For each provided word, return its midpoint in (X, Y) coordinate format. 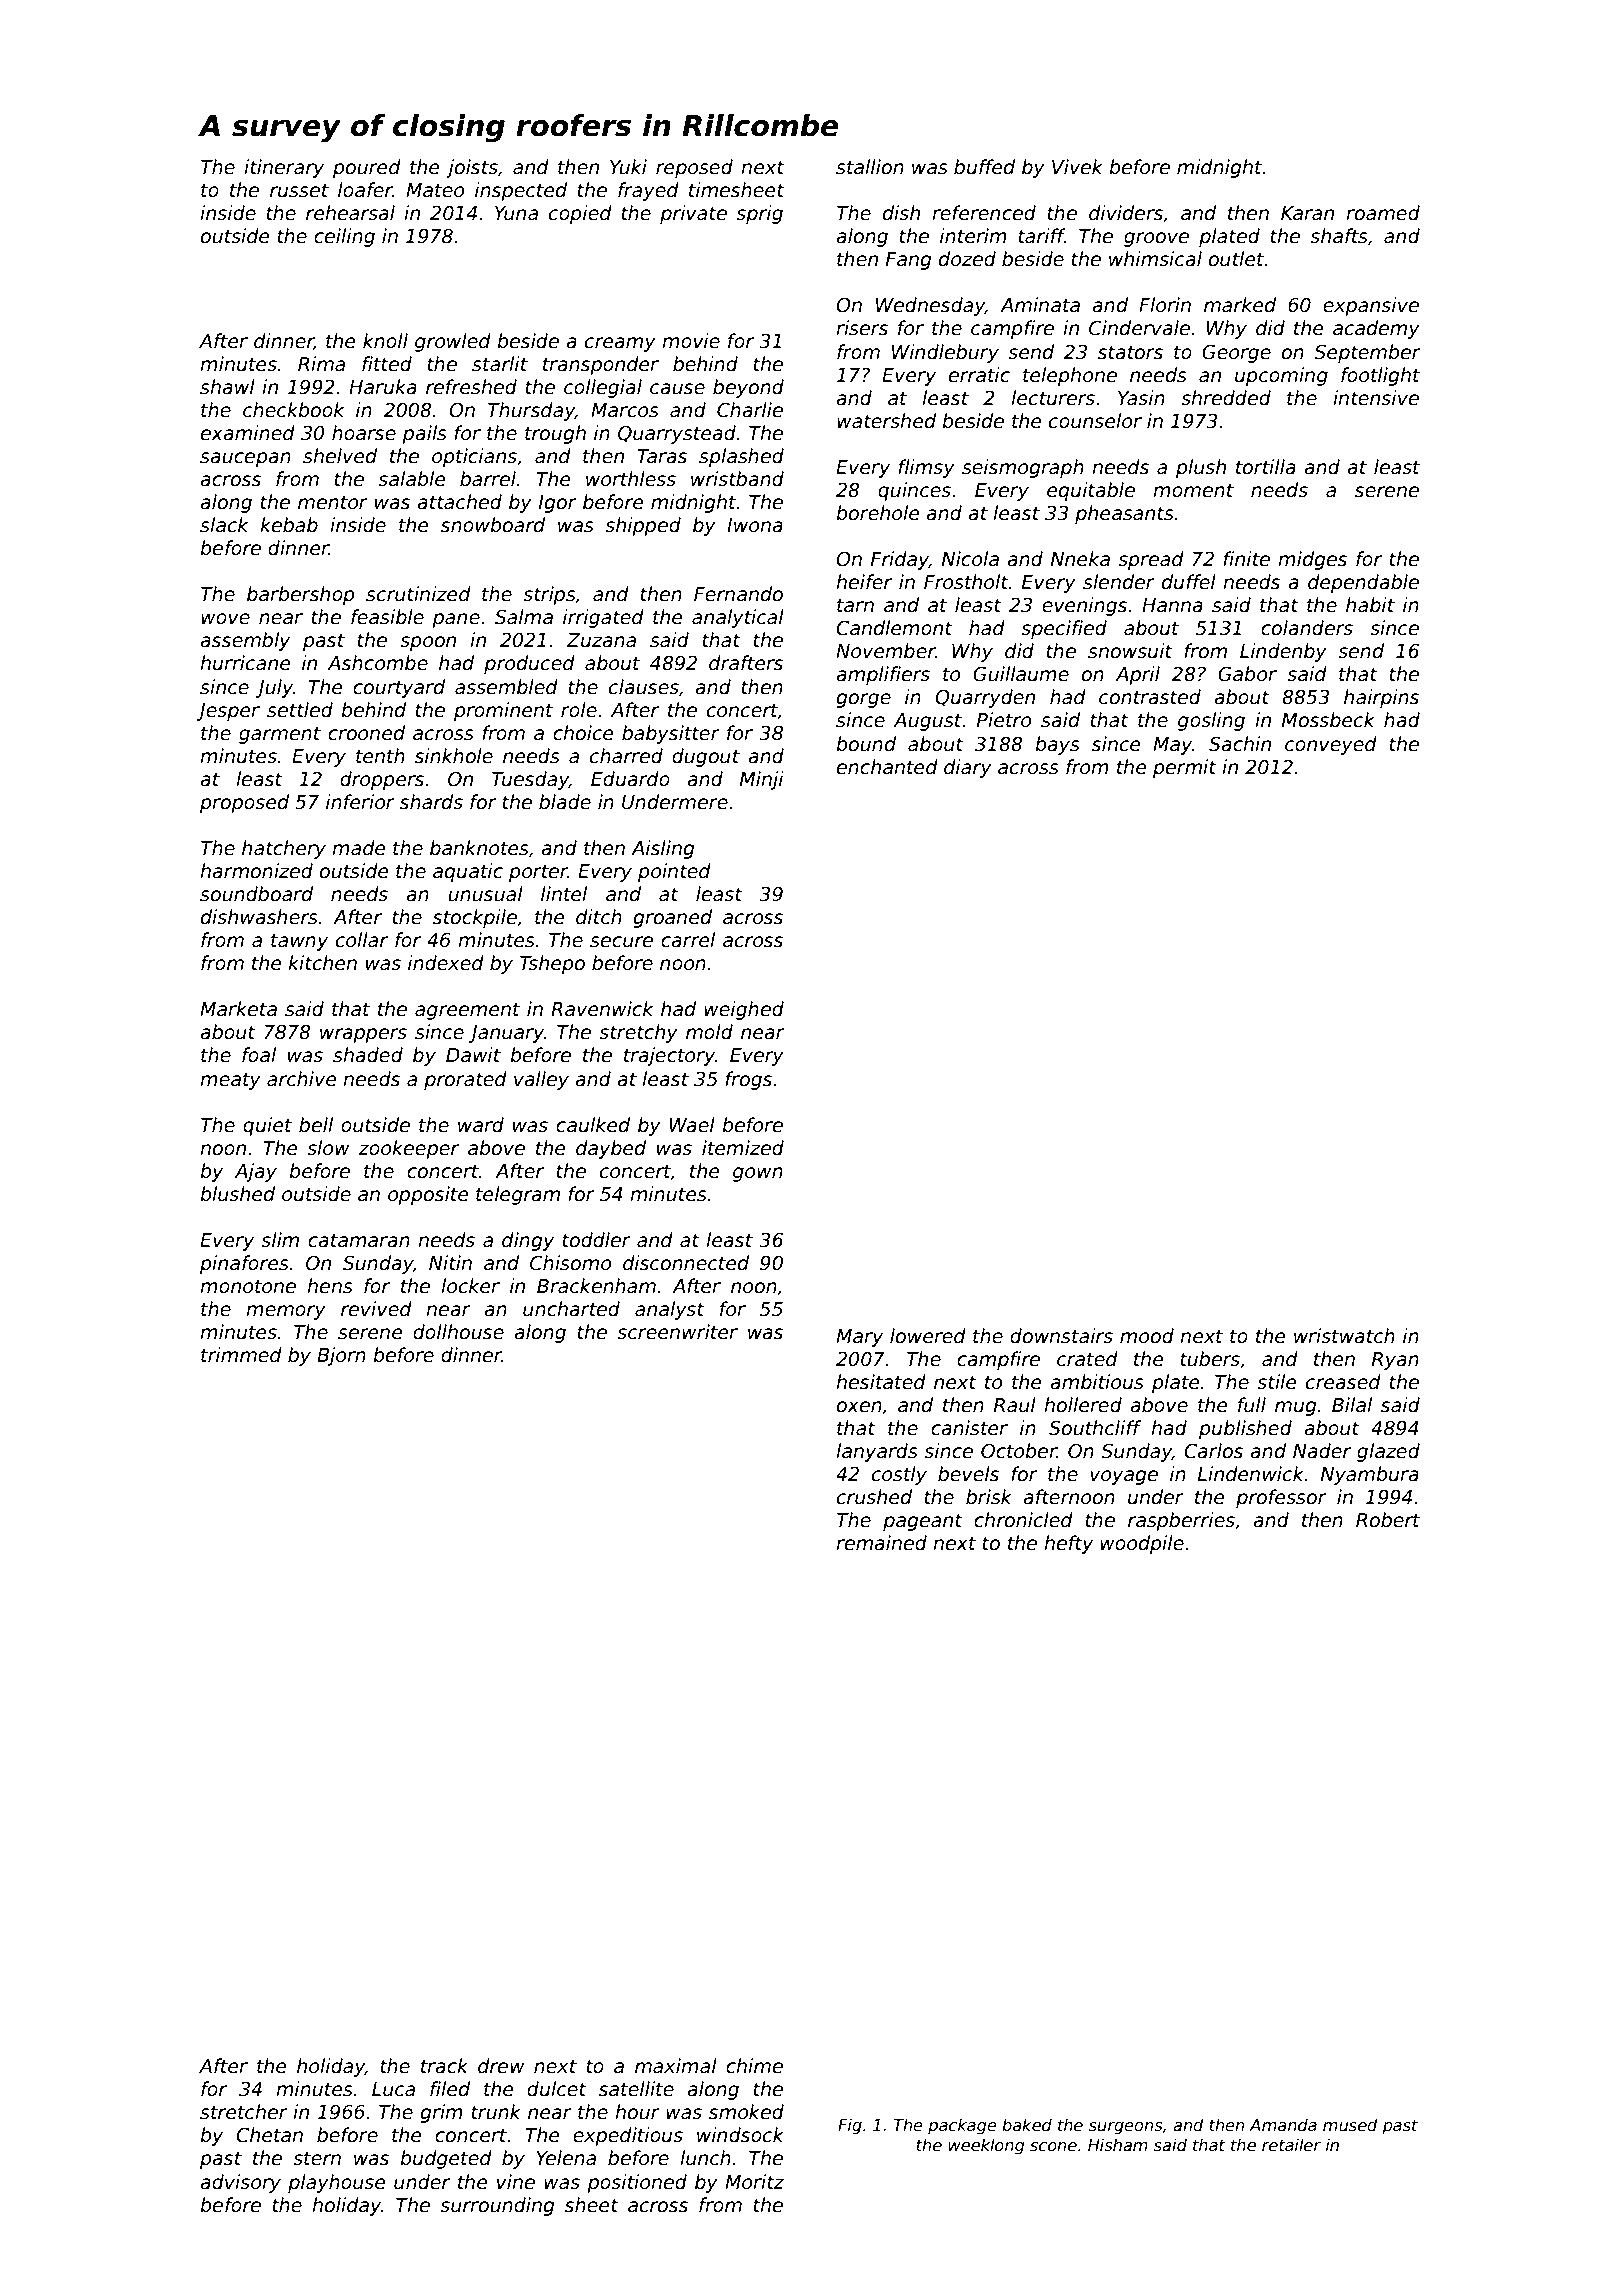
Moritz (754, 2182)
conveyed (1331, 745)
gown (758, 1174)
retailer (1291, 2144)
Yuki (628, 167)
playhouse (337, 2183)
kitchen (322, 963)
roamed (1383, 213)
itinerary (284, 168)
